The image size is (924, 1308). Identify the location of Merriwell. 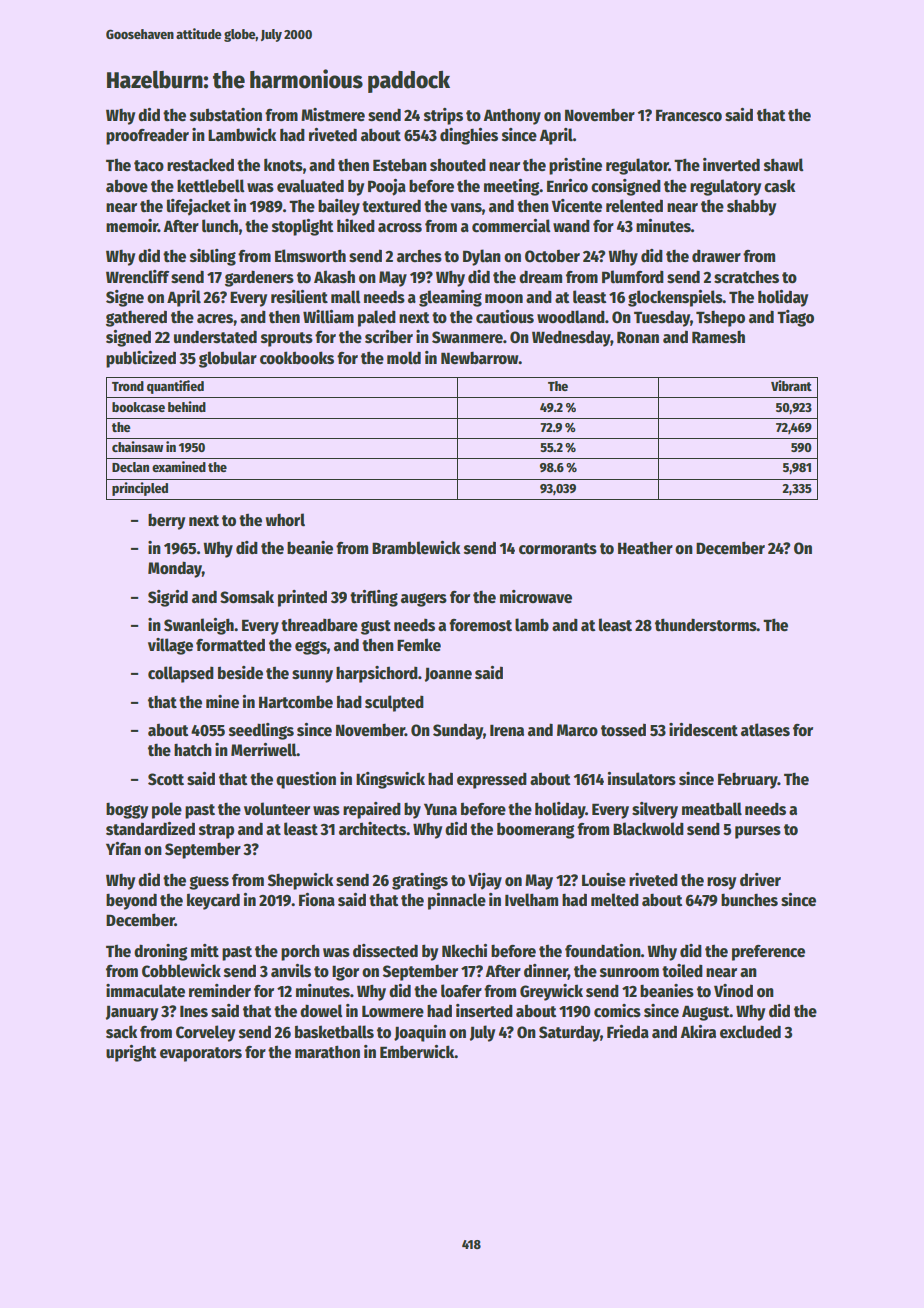
(264, 750).
